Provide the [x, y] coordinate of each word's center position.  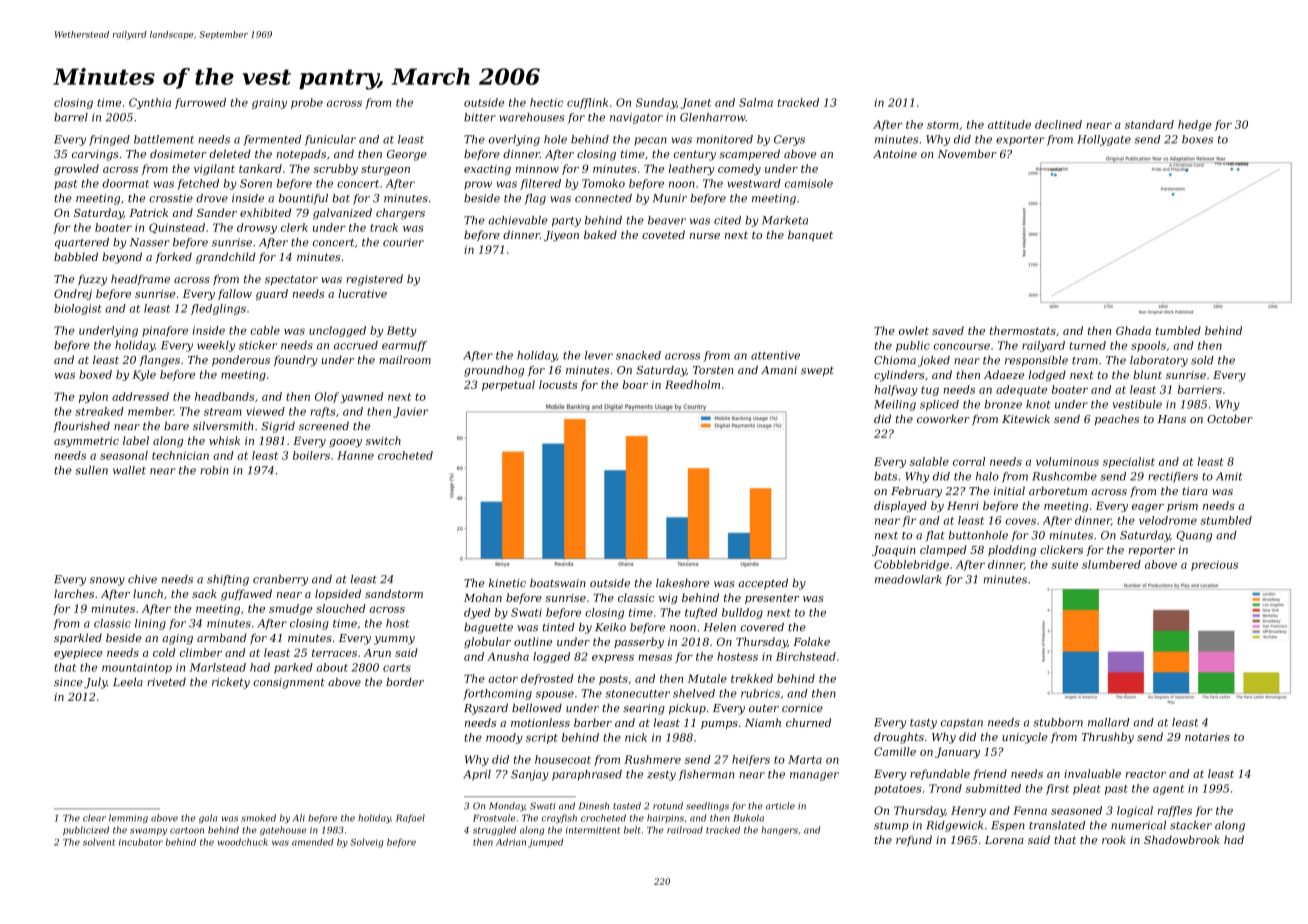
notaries [1207, 737]
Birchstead [806, 656]
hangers [779, 831]
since [68, 682]
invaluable [1092, 773]
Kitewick [1026, 418]
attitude [1009, 124]
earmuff [404, 346]
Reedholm [692, 384]
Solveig [367, 843]
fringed [109, 140]
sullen [91, 470]
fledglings [218, 309]
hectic [546, 102]
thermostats [1023, 330]
